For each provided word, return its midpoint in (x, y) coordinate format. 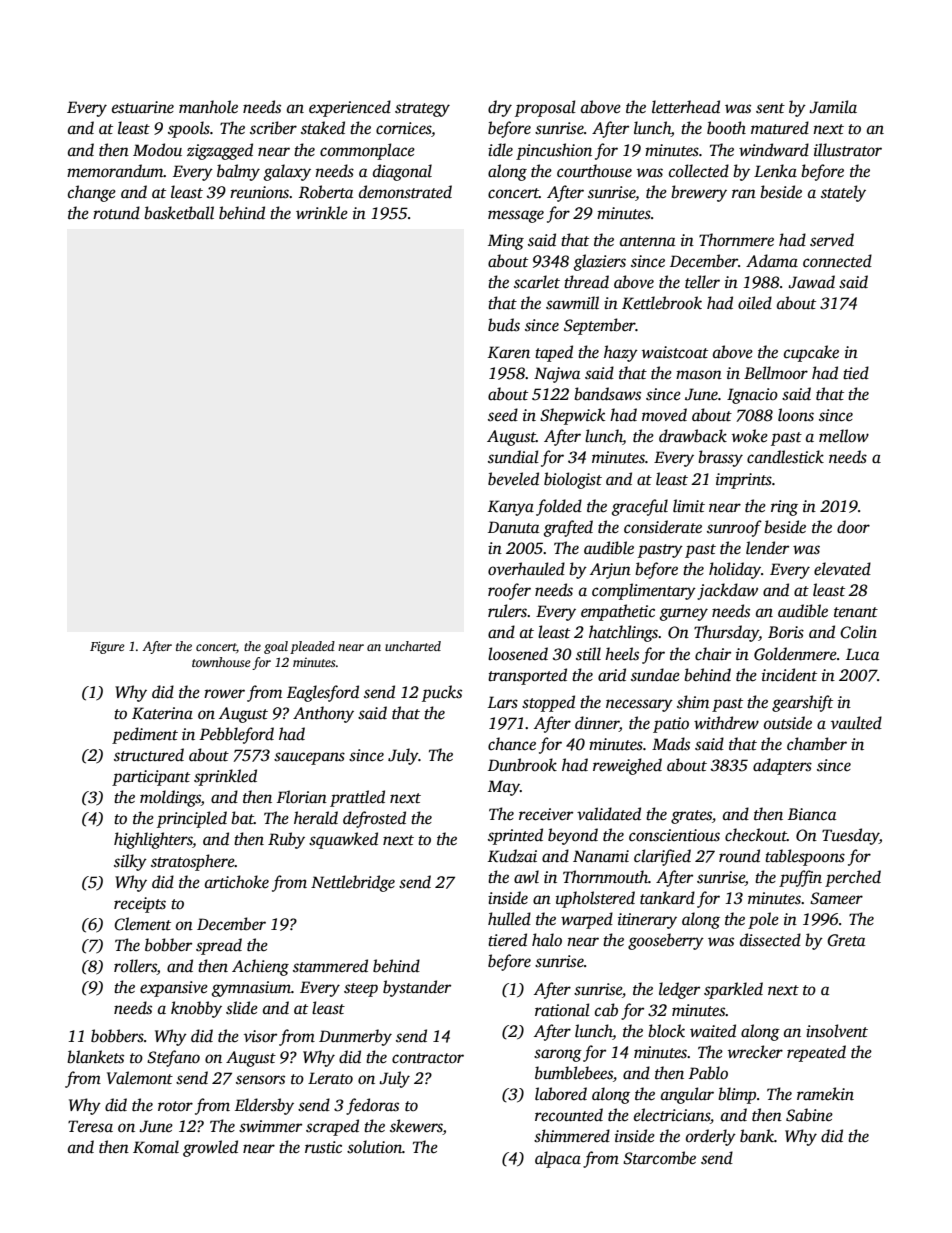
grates (691, 817)
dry (500, 108)
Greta (846, 940)
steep (361, 990)
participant (151, 778)
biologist (573, 480)
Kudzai (512, 856)
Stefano (173, 1058)
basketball (179, 213)
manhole (208, 107)
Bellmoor (776, 373)
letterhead (686, 107)
